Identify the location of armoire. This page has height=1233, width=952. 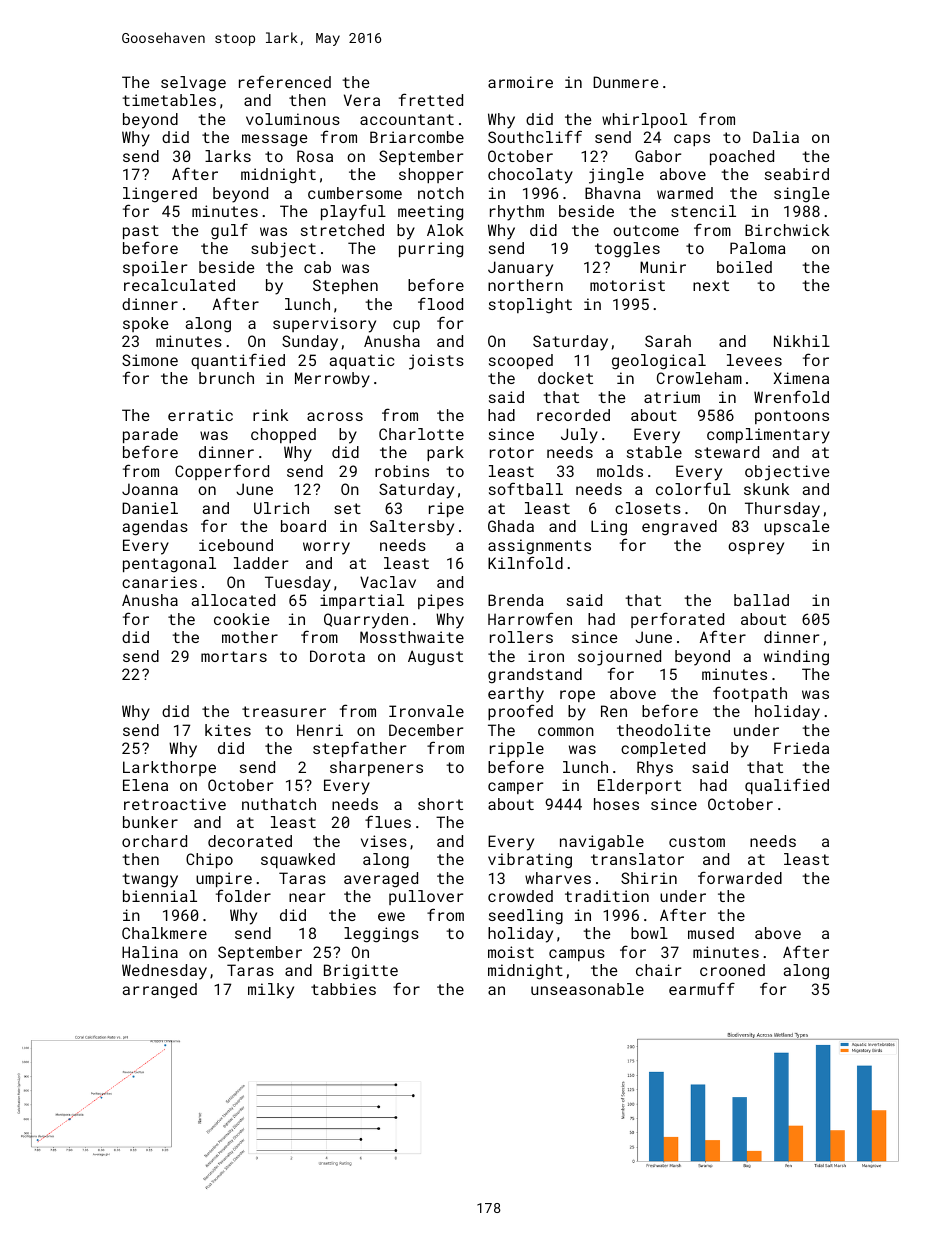
(520, 82).
